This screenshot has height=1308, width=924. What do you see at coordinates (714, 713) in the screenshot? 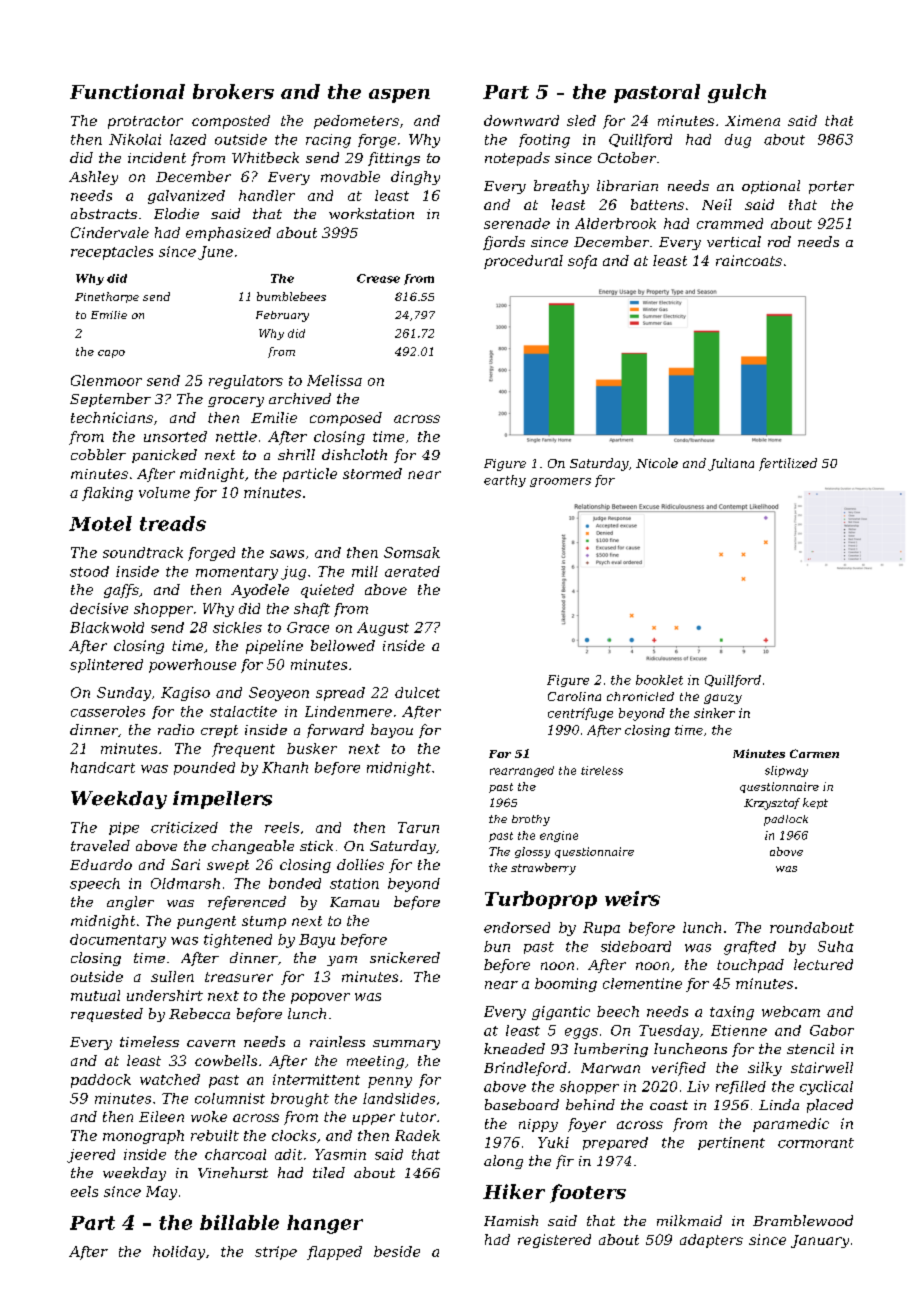
I see `sinker` at bounding box center [714, 713].
